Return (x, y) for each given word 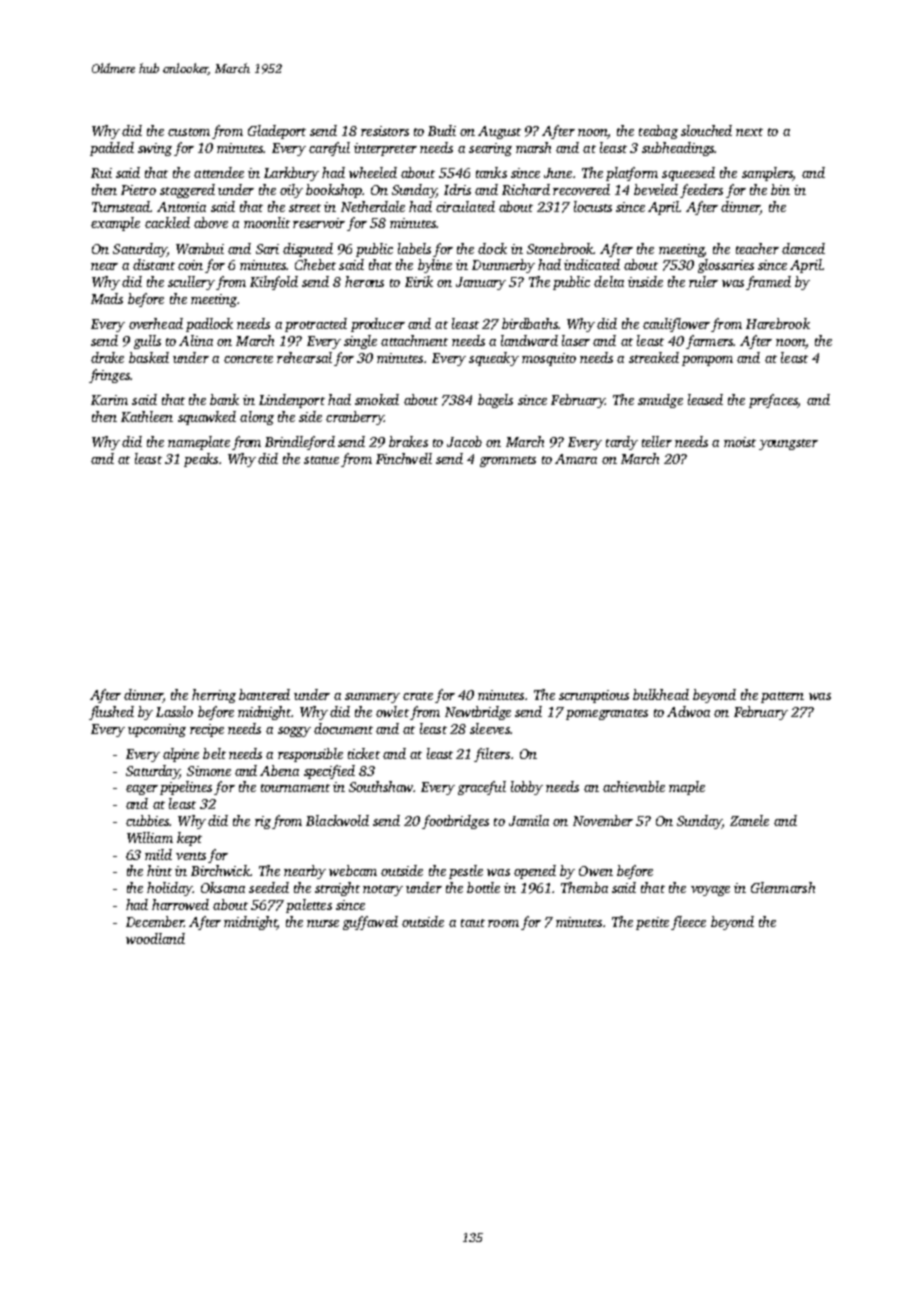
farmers (709, 342)
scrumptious (594, 696)
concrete (248, 359)
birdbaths (530, 323)
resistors (385, 131)
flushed (111, 713)
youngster (788, 444)
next (749, 132)
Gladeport (277, 132)
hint (159, 870)
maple (687, 788)
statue (321, 460)
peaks (201, 460)
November (603, 820)
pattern (782, 697)
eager (142, 790)
